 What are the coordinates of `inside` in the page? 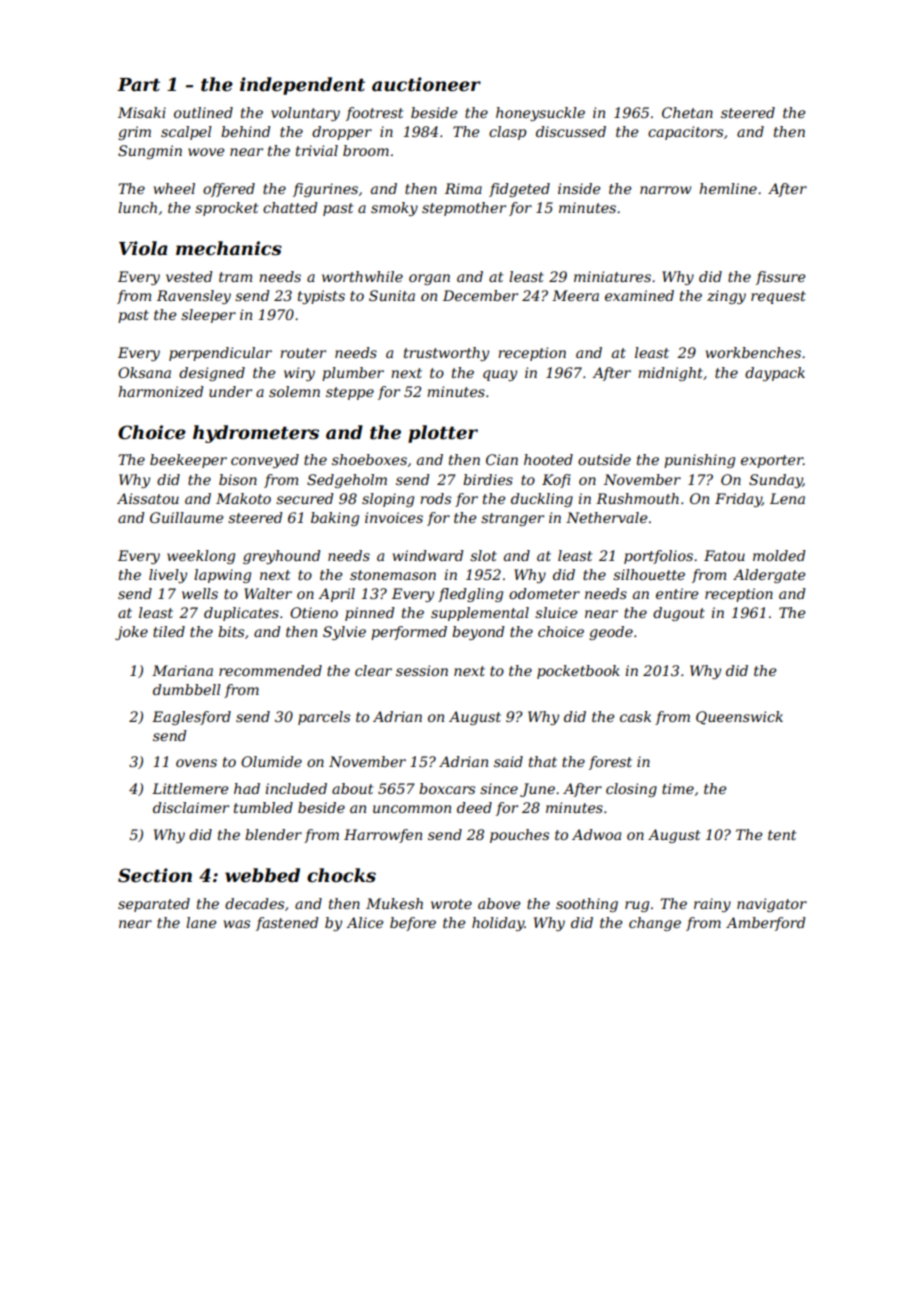 It's located at (579, 188).
